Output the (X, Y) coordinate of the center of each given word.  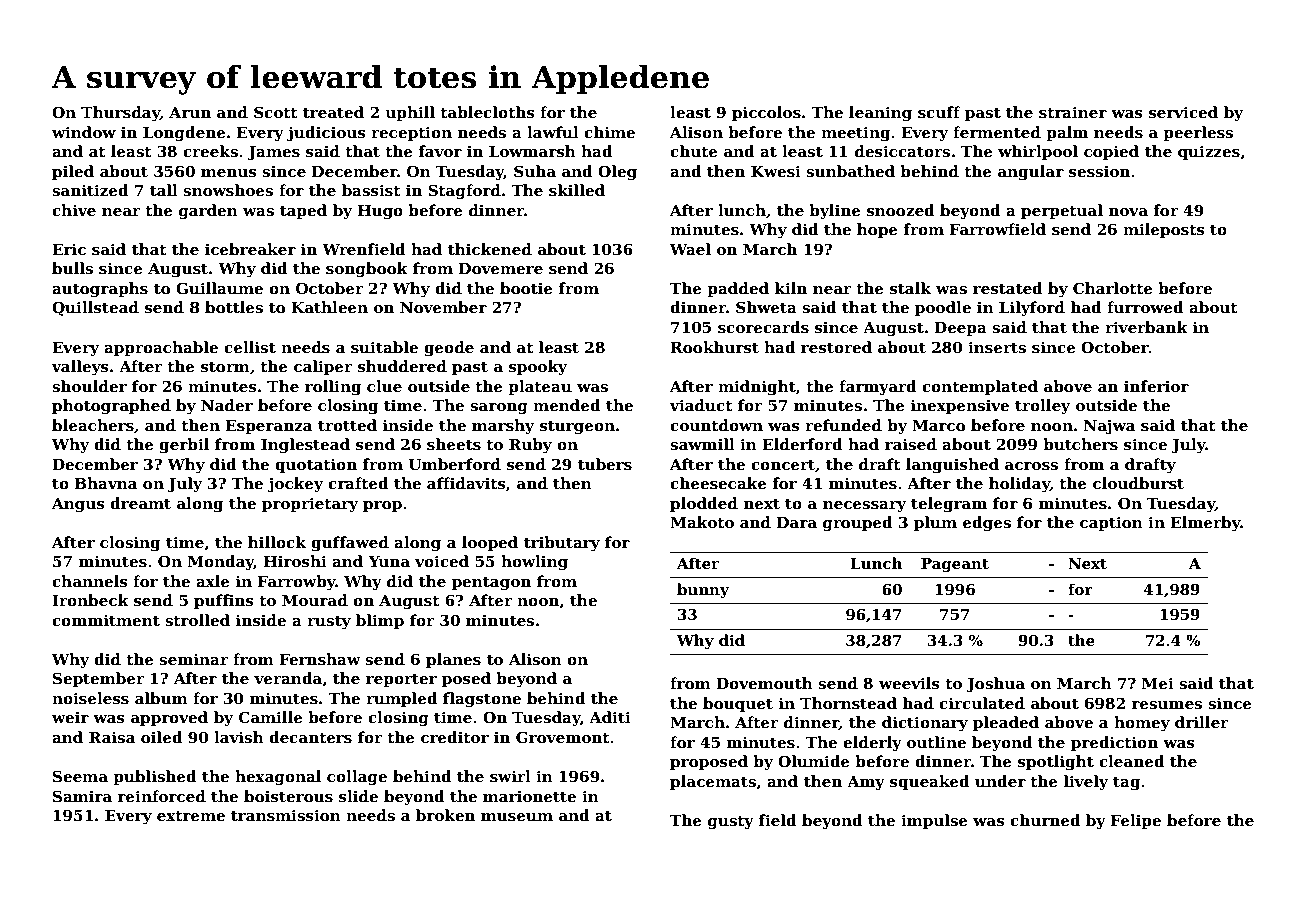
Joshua (995, 684)
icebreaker (250, 249)
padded (738, 289)
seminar (193, 659)
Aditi (610, 717)
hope (877, 230)
